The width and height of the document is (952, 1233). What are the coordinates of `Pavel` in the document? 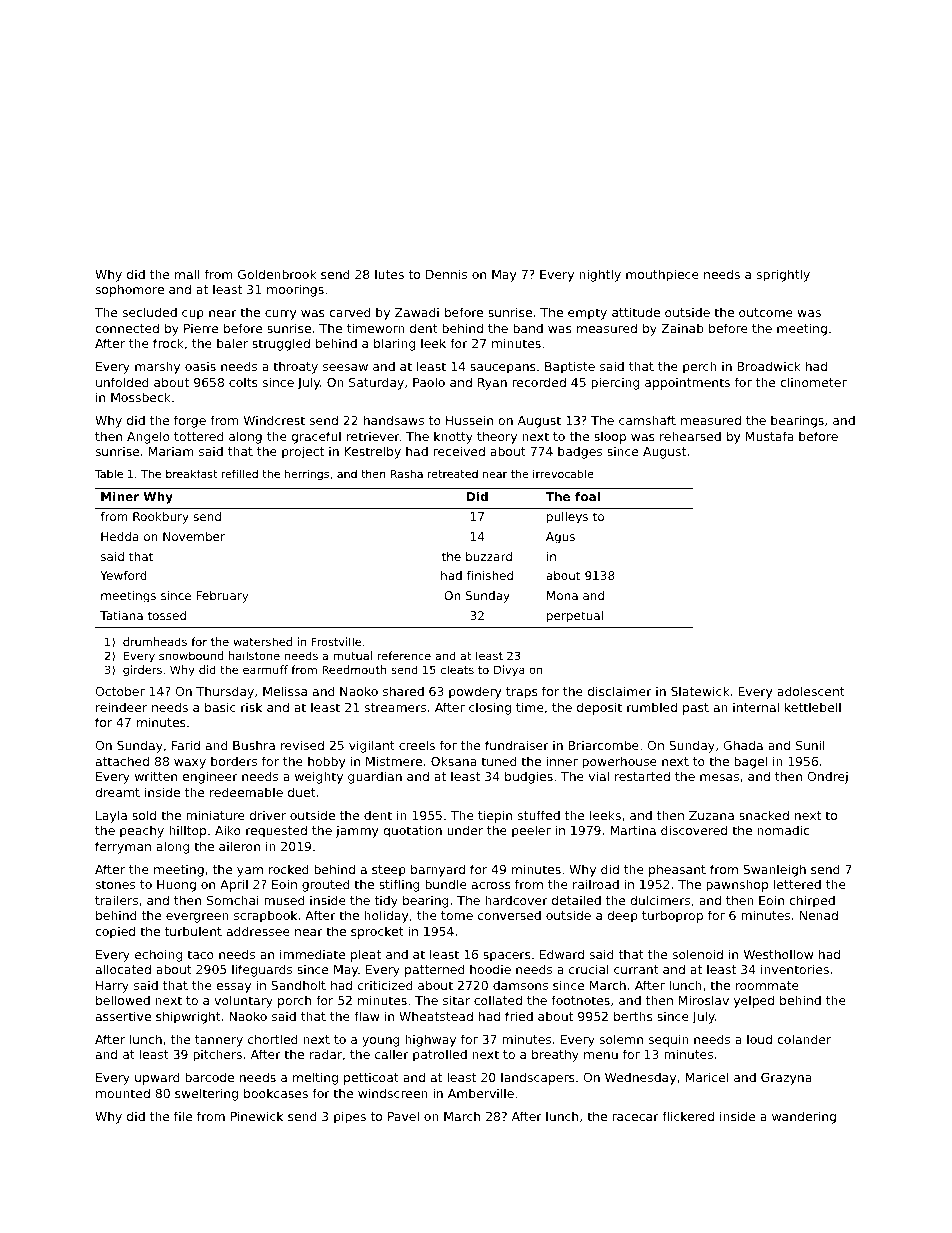 It's located at (403, 1116).
